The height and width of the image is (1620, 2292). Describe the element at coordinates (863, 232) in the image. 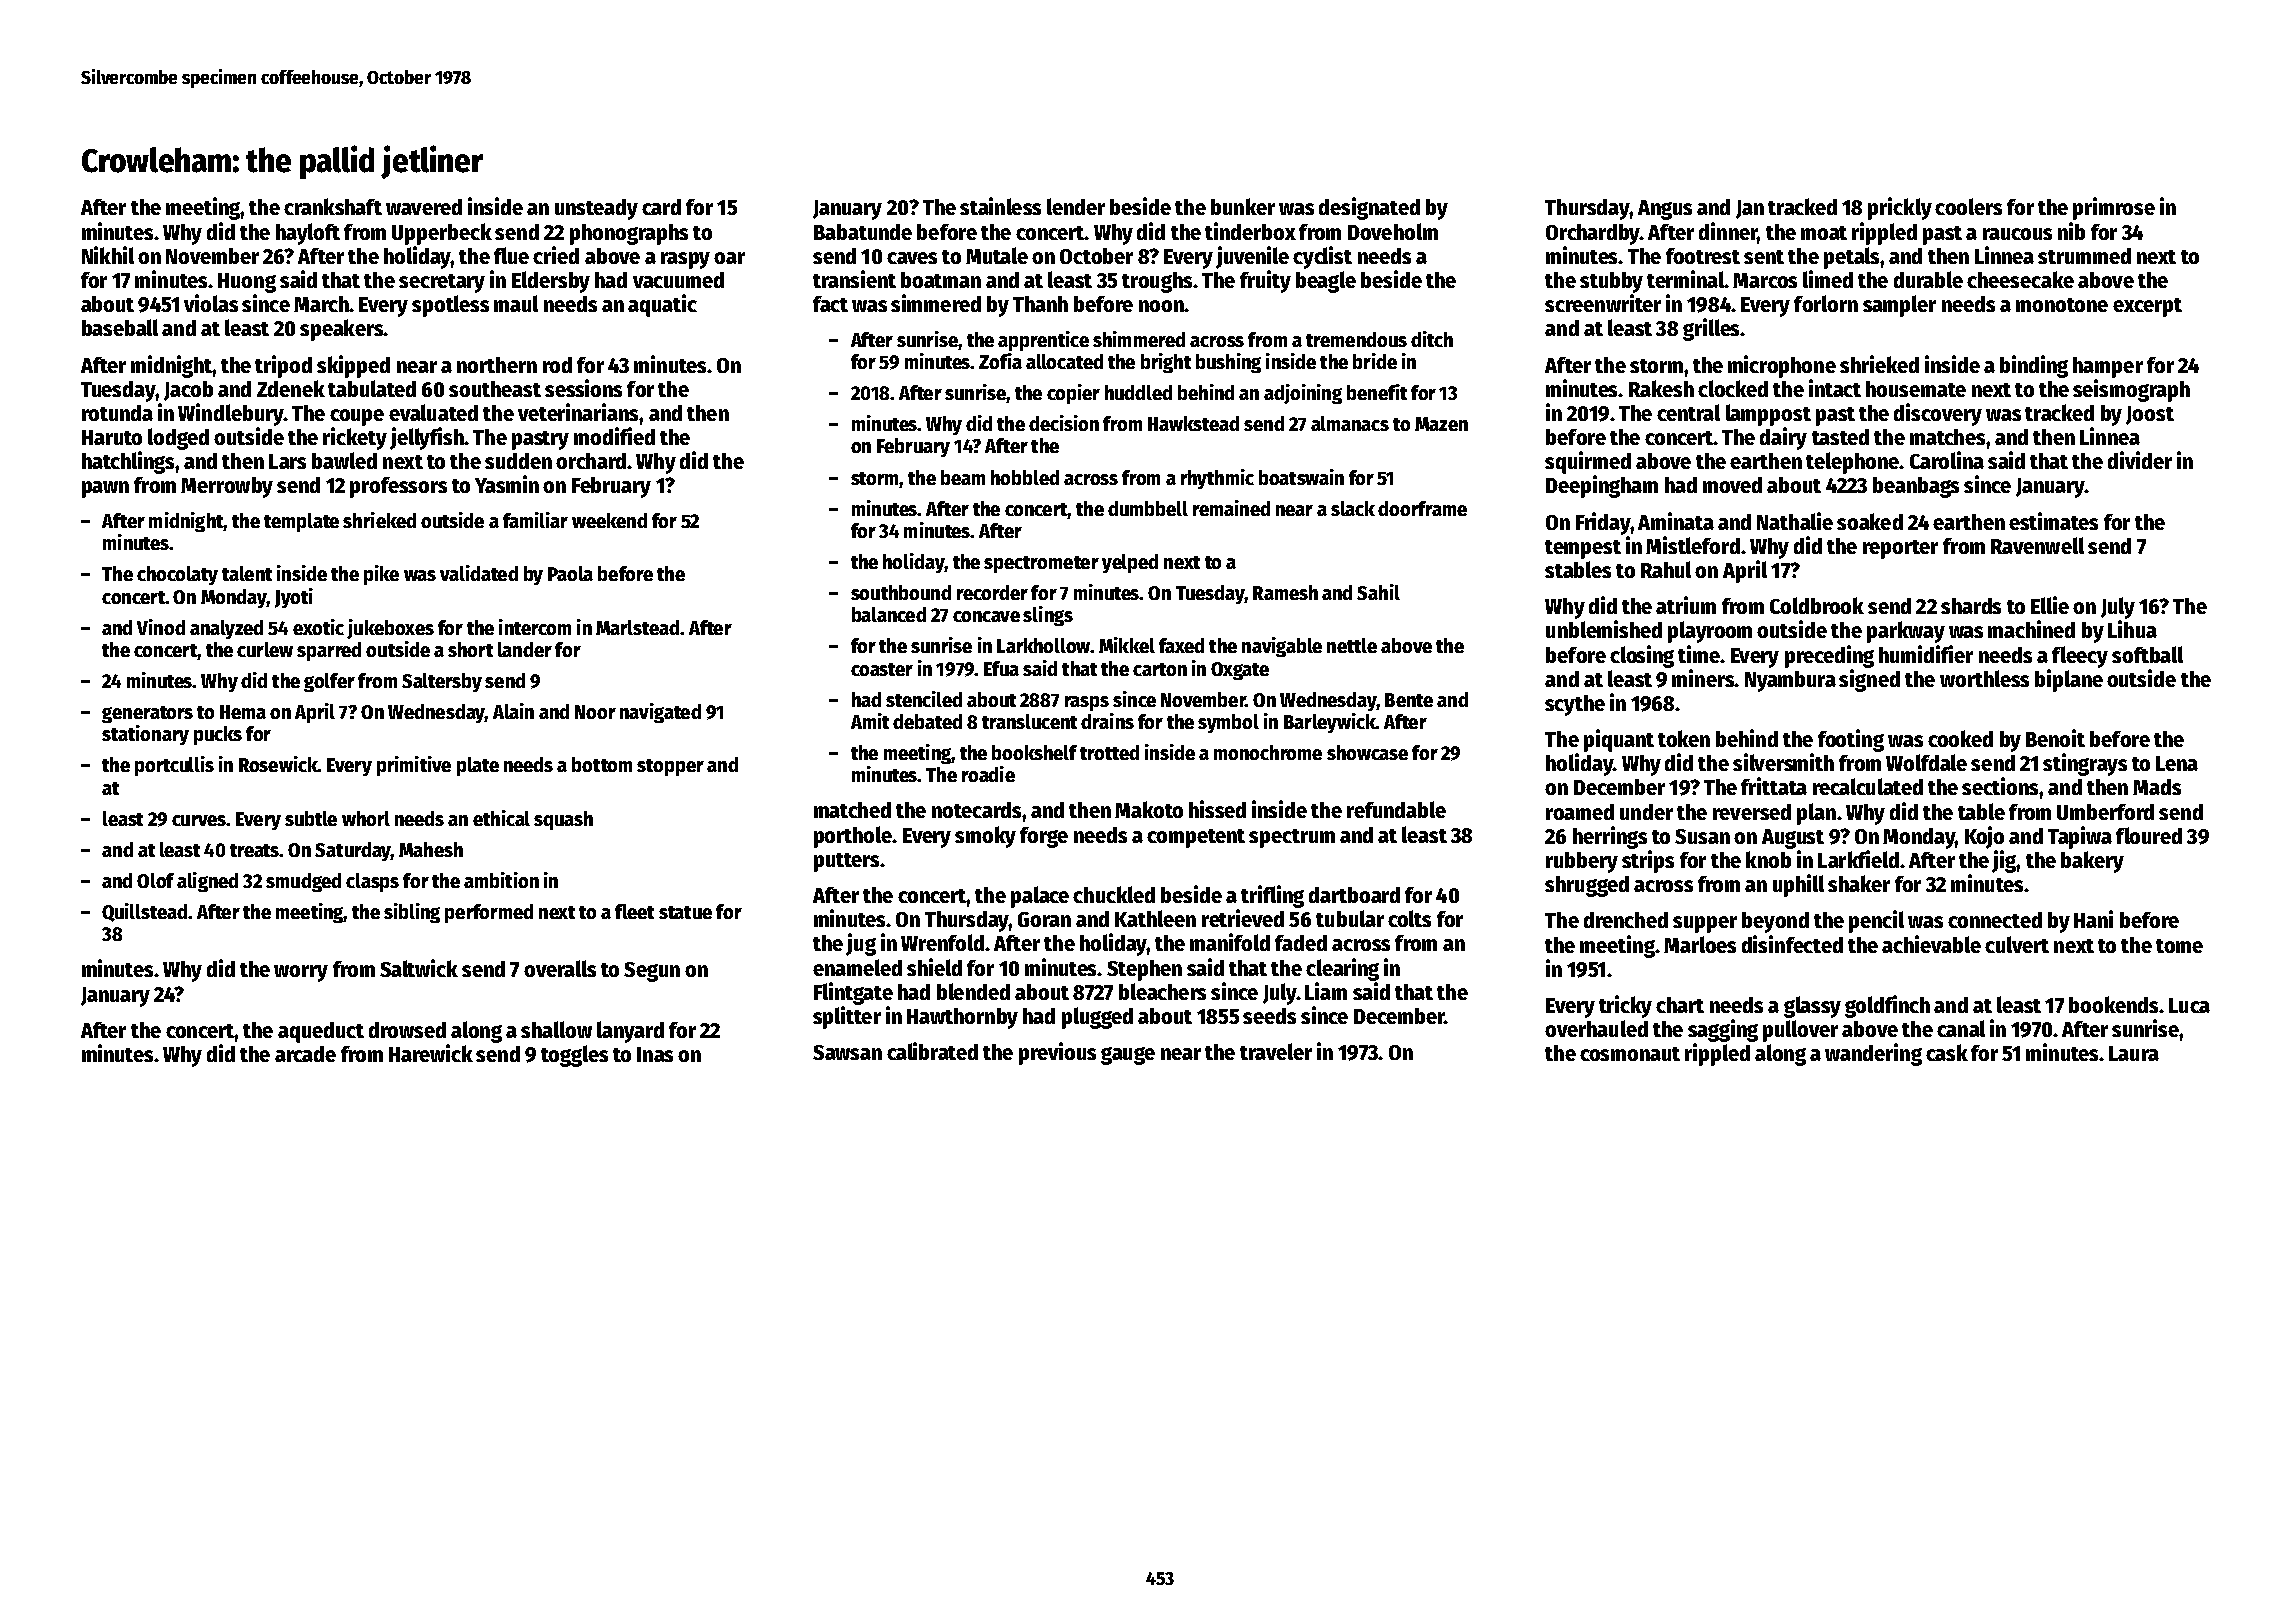

I see `Babatunde` at that location.
